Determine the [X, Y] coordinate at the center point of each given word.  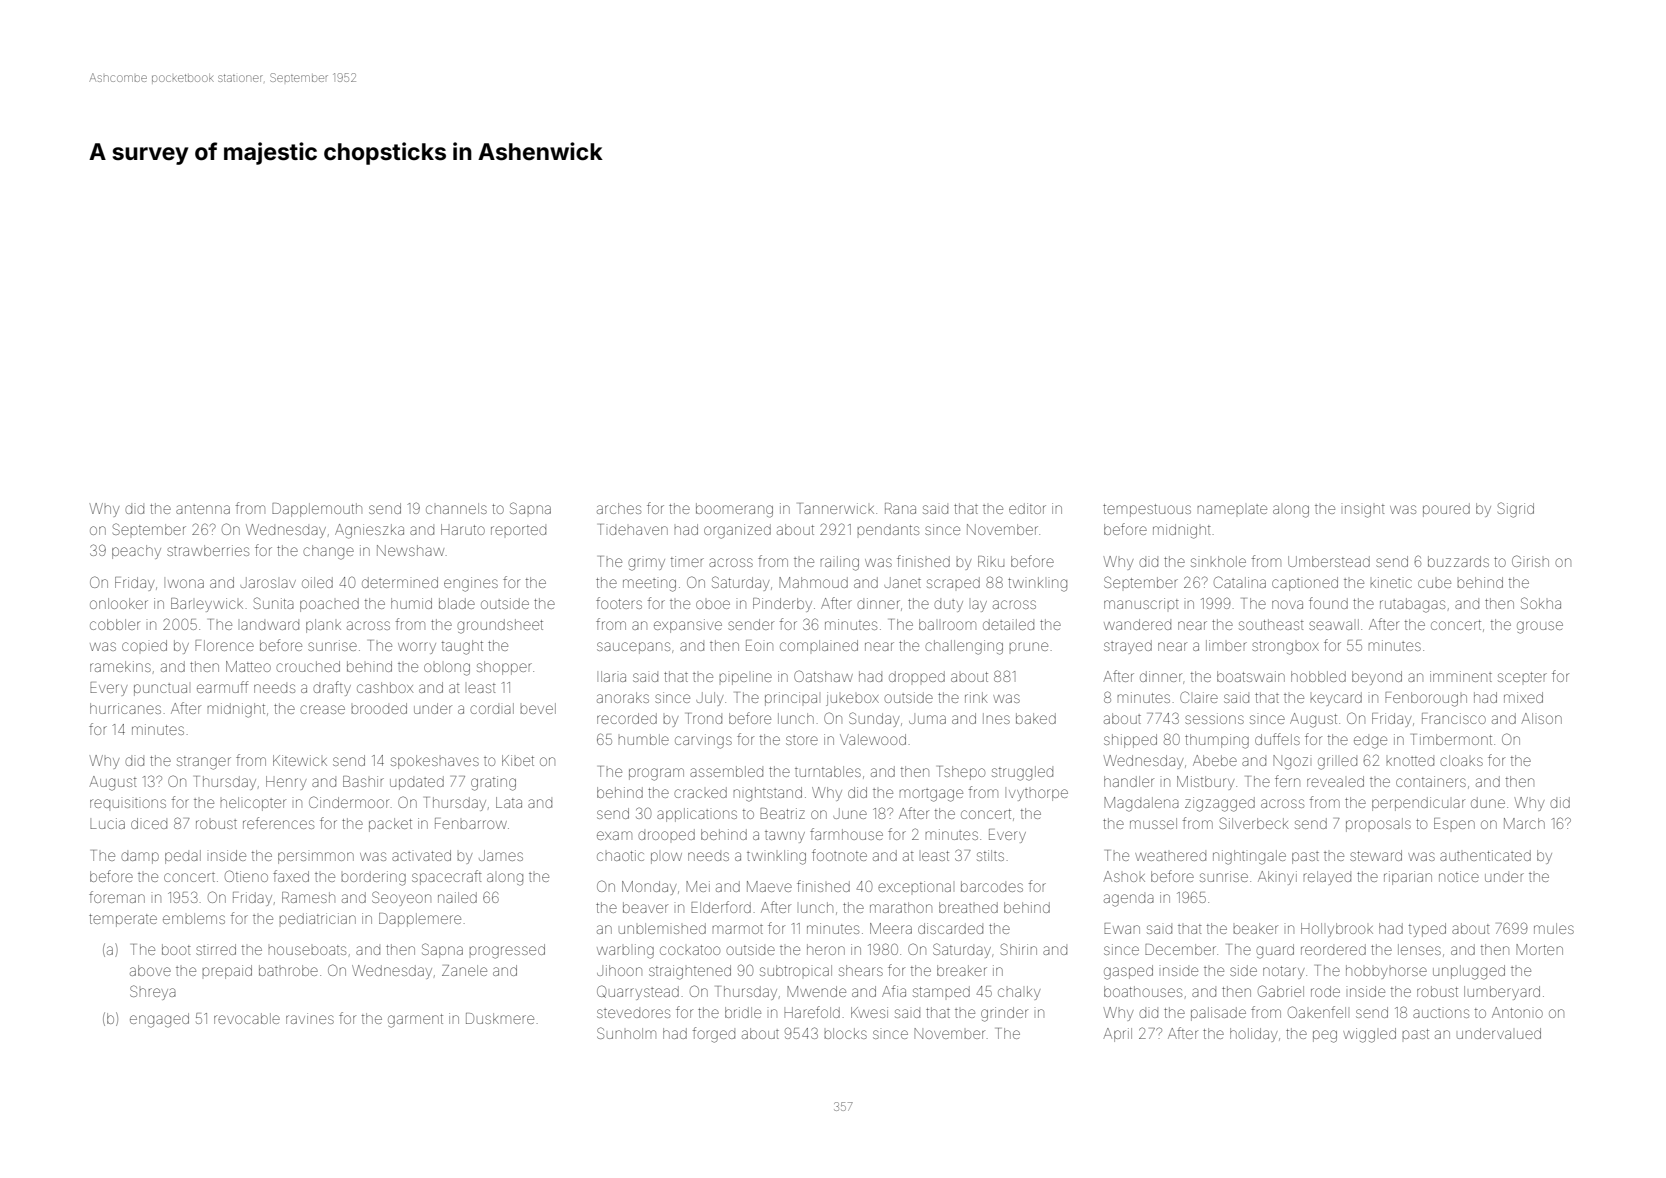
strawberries [208, 550]
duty [948, 606]
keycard [1336, 699]
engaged [159, 1020]
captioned [1305, 584]
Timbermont [1452, 739]
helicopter [253, 804]
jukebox [852, 699]
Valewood [873, 739]
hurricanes [125, 708]
